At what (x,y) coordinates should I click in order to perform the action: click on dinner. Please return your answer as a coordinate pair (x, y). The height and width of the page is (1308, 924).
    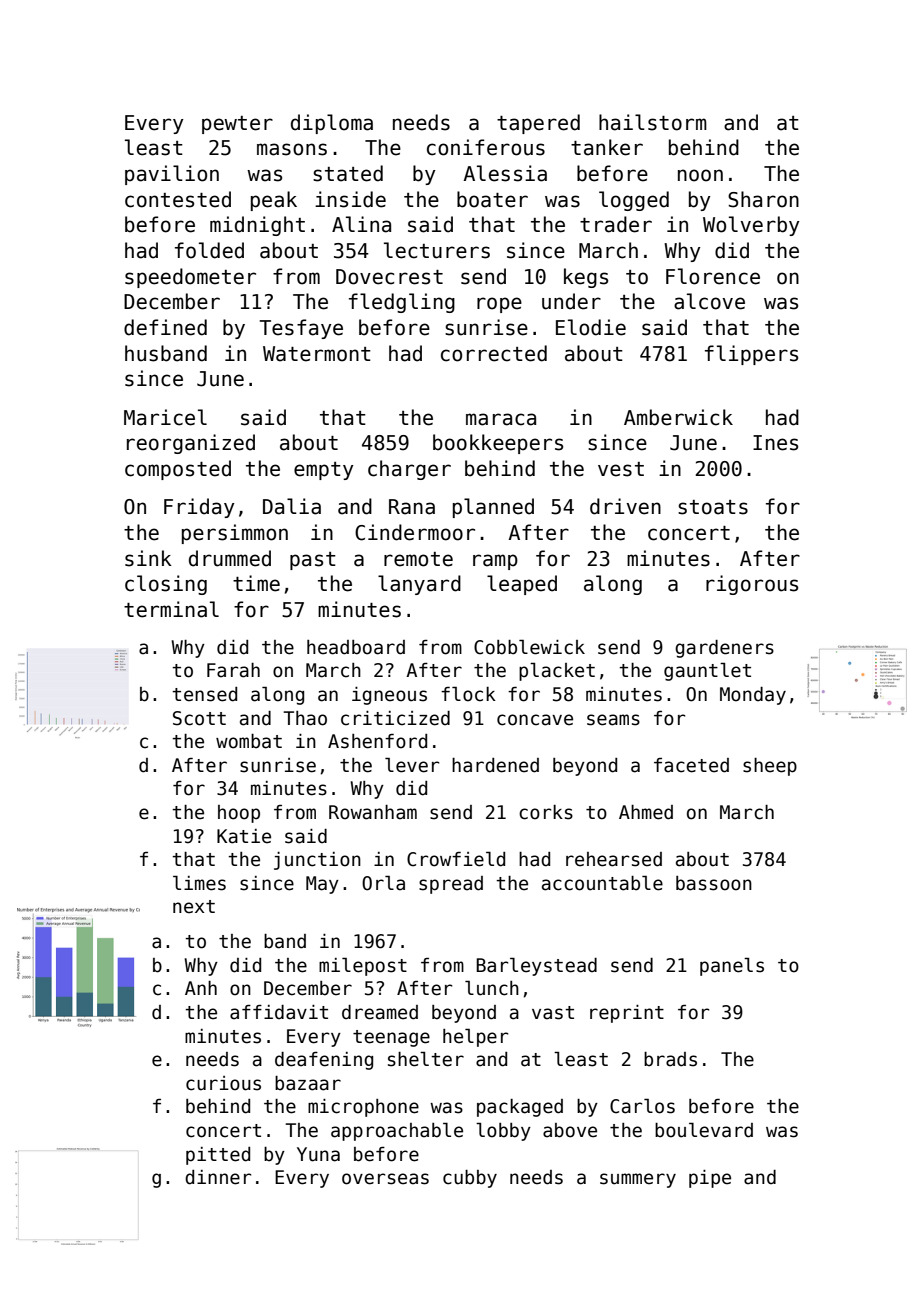
    Looking at the image, I should click on (218, 1177).
